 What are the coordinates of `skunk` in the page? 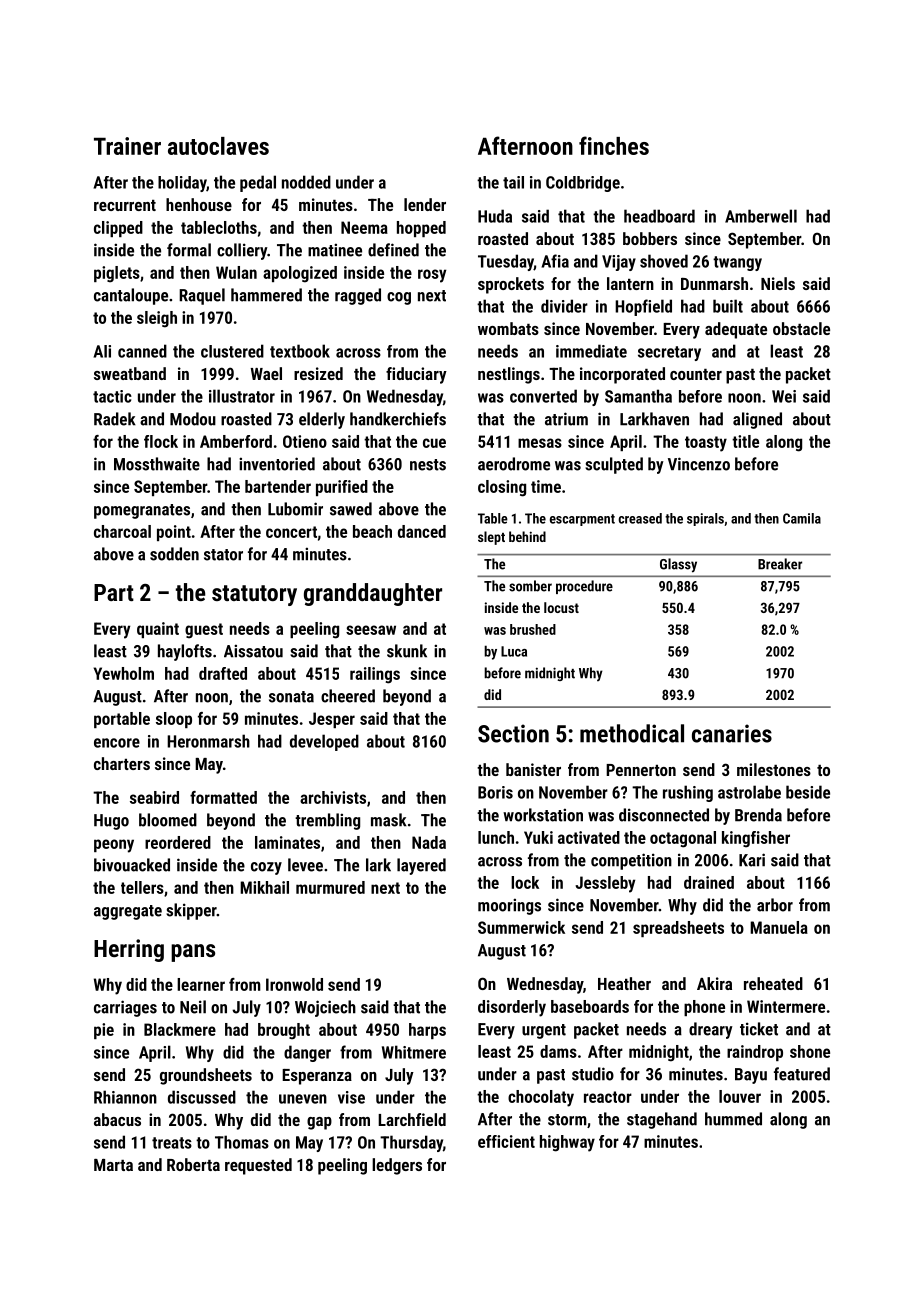 It's located at (407, 651).
